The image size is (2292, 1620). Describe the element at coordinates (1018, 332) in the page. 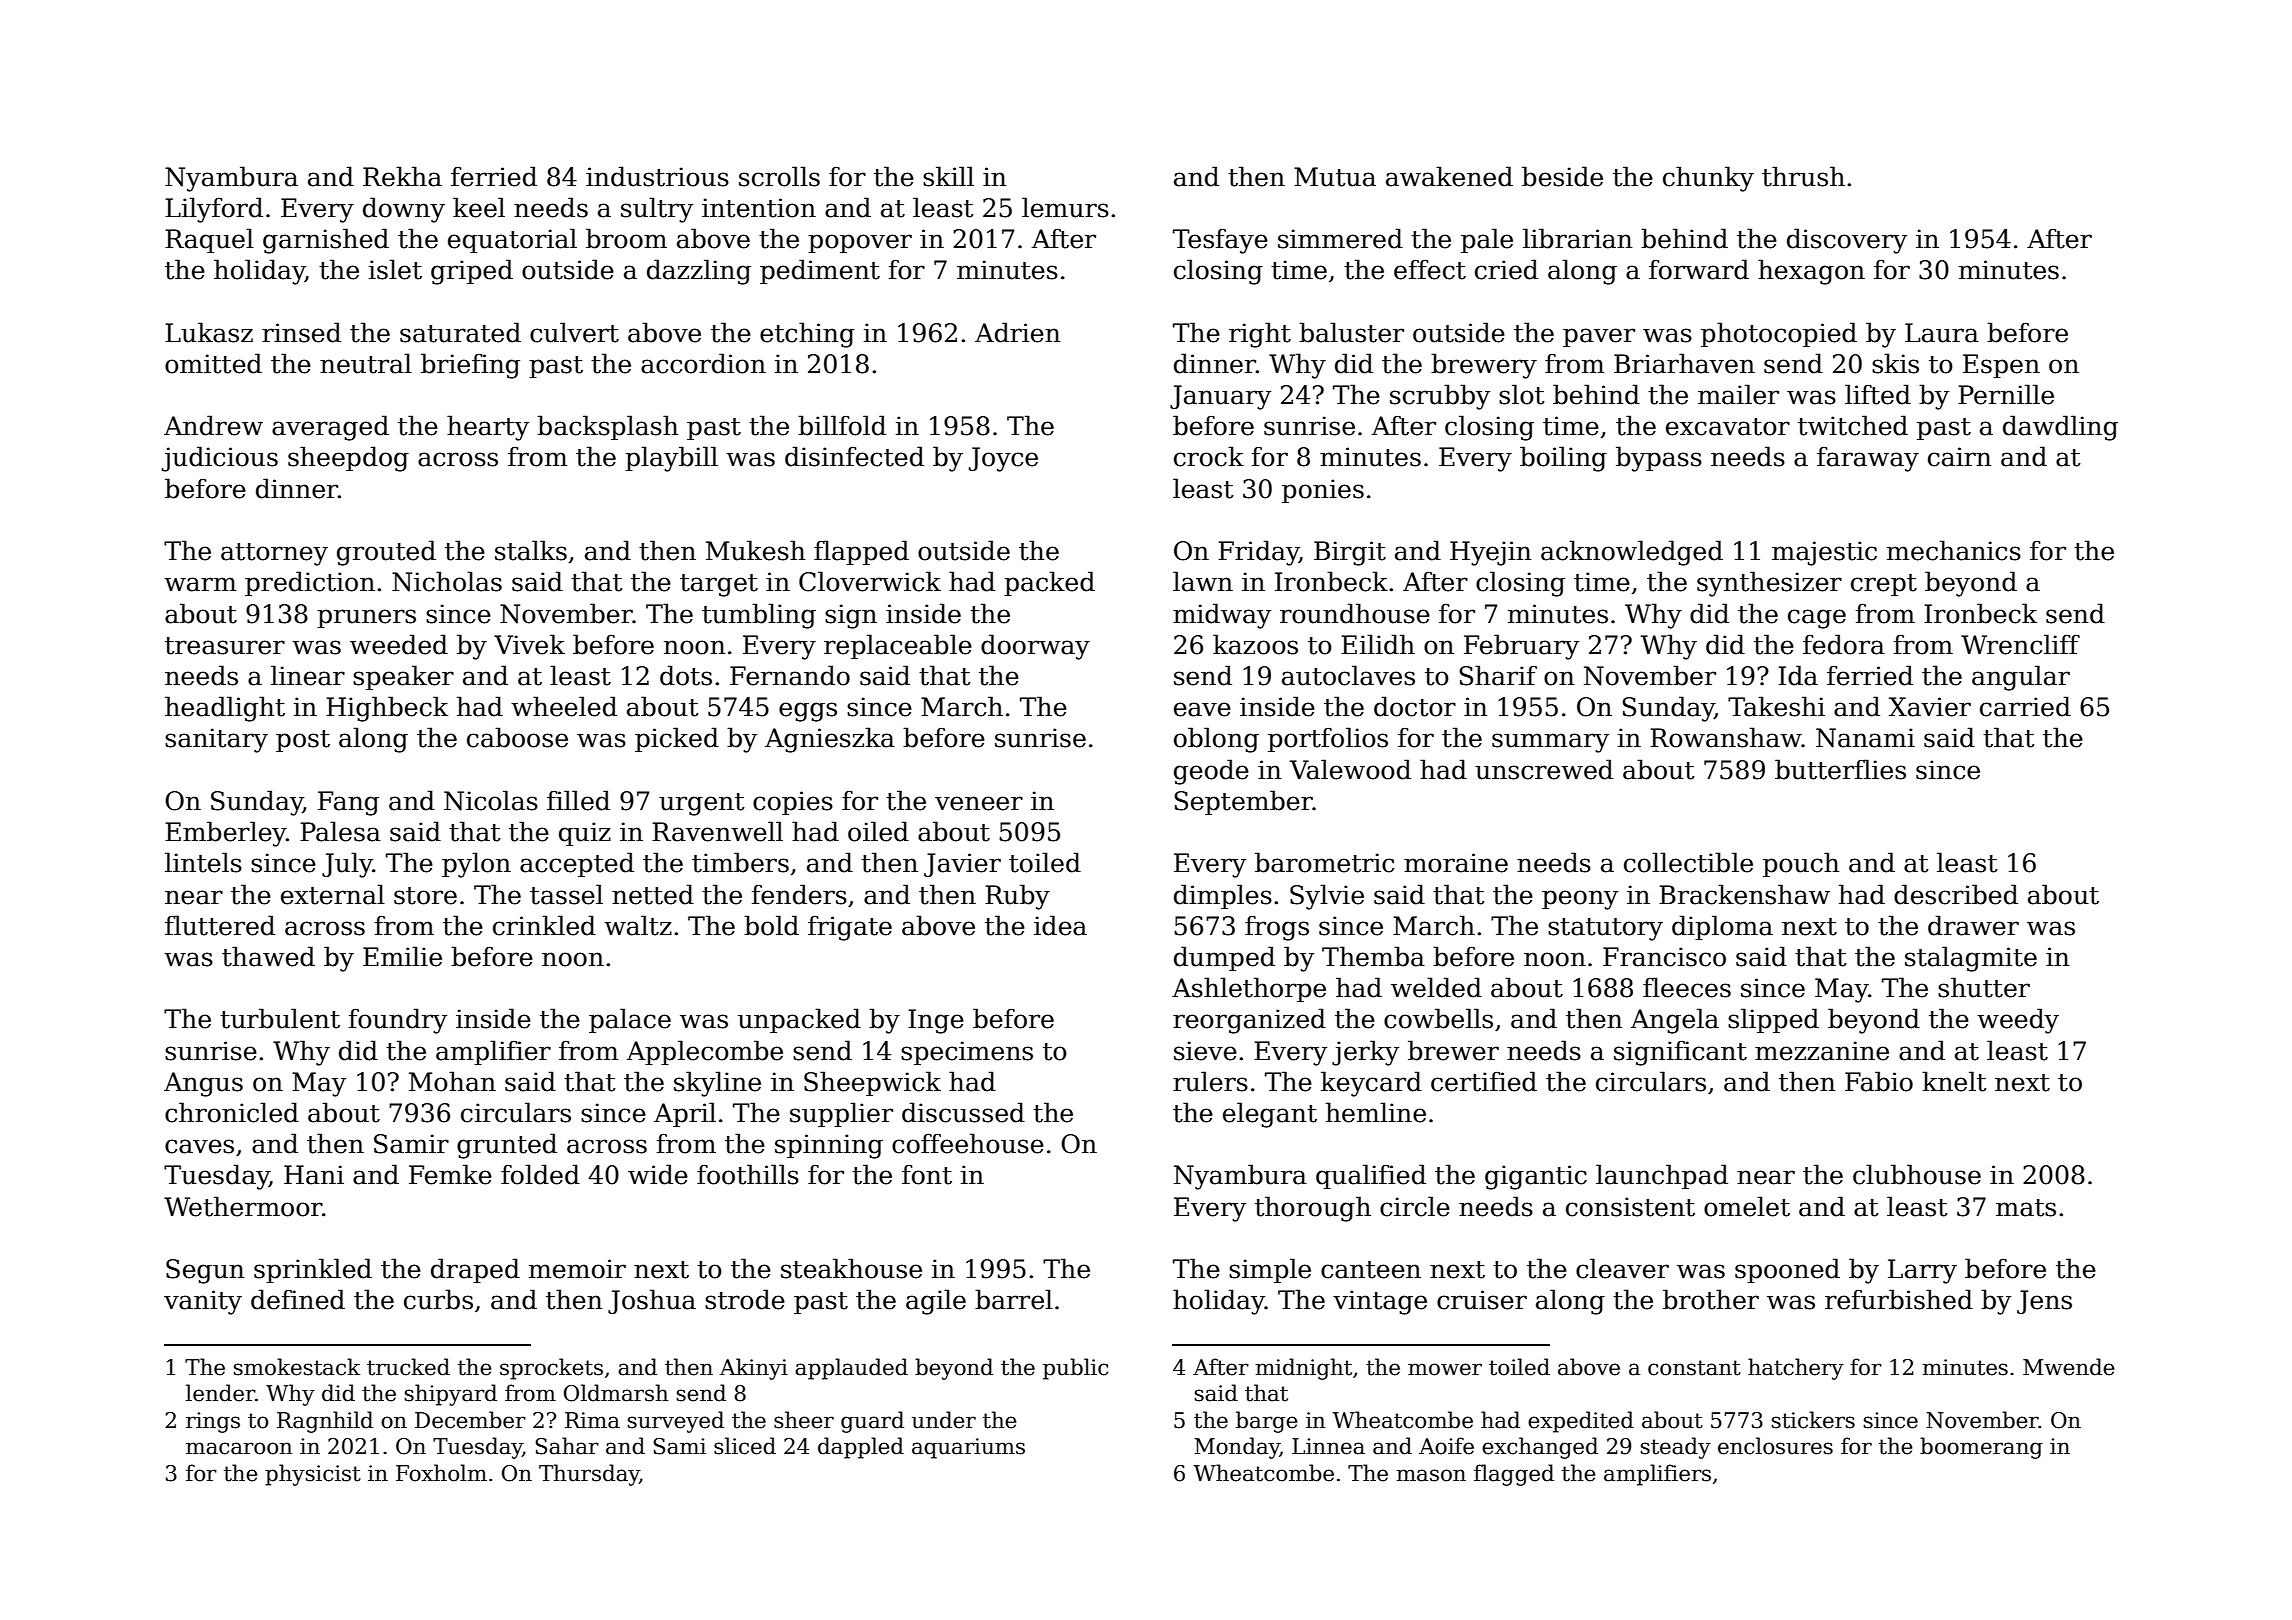

I see `Adrien` at that location.
